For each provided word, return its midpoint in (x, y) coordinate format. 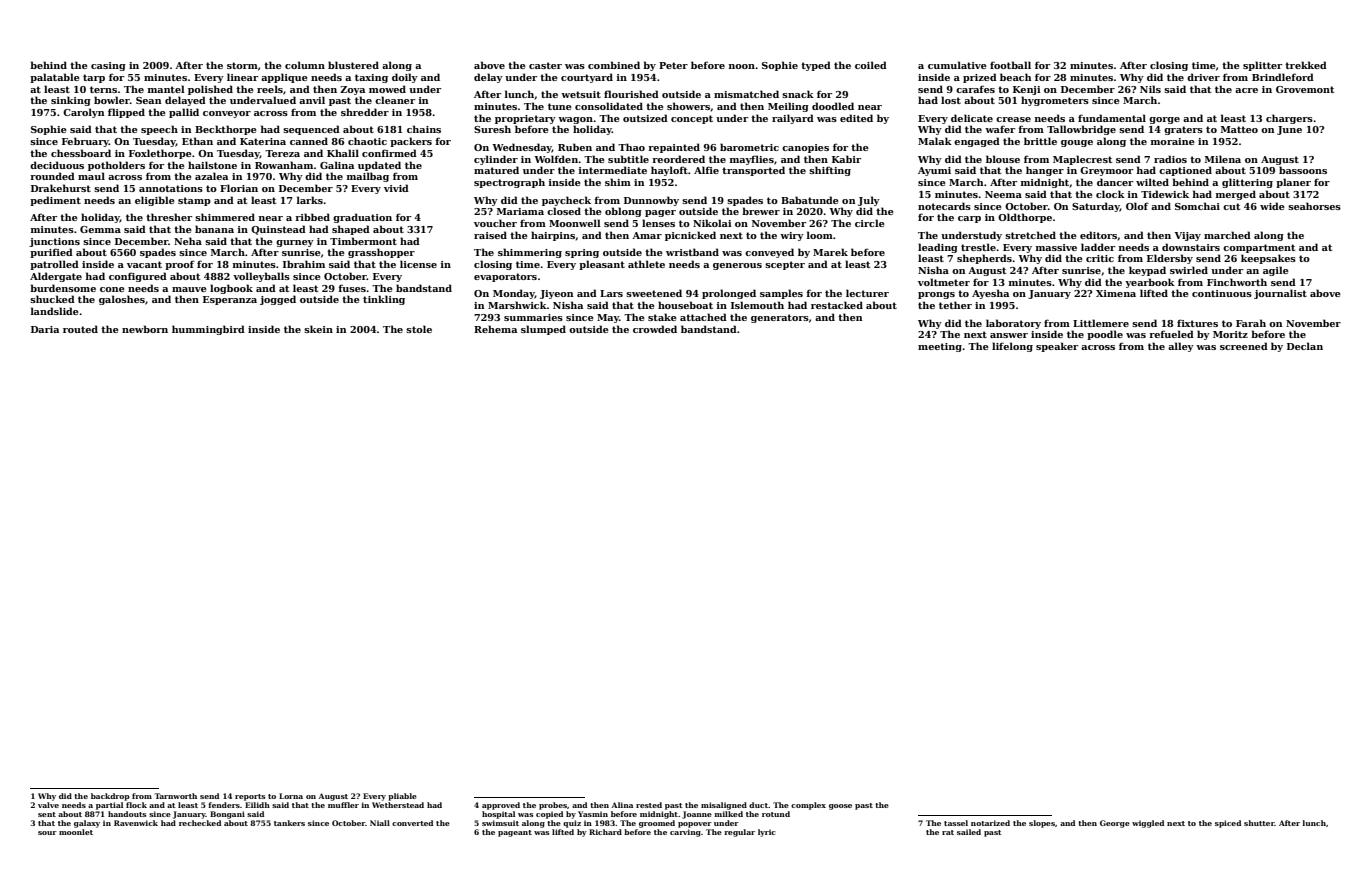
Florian (239, 188)
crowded (655, 329)
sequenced (311, 130)
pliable (402, 797)
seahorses (1314, 206)
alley (1181, 347)
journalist (1280, 294)
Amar (647, 235)
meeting (940, 347)
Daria (45, 329)
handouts (127, 814)
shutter (1259, 823)
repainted (674, 148)
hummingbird (208, 330)
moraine (1173, 141)
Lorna (291, 796)
